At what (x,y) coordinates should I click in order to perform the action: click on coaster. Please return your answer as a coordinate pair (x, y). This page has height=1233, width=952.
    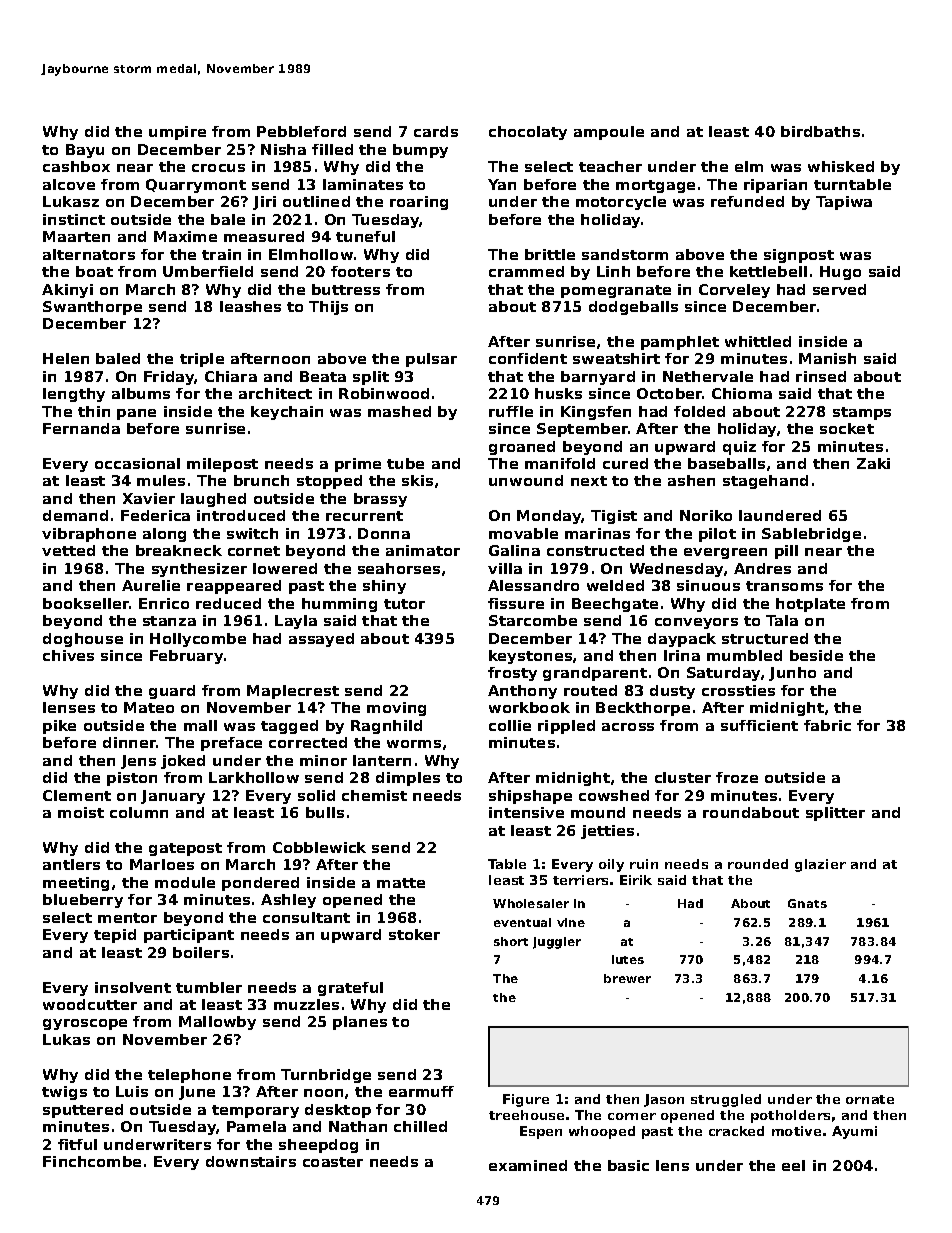
    Looking at the image, I should click on (333, 1162).
